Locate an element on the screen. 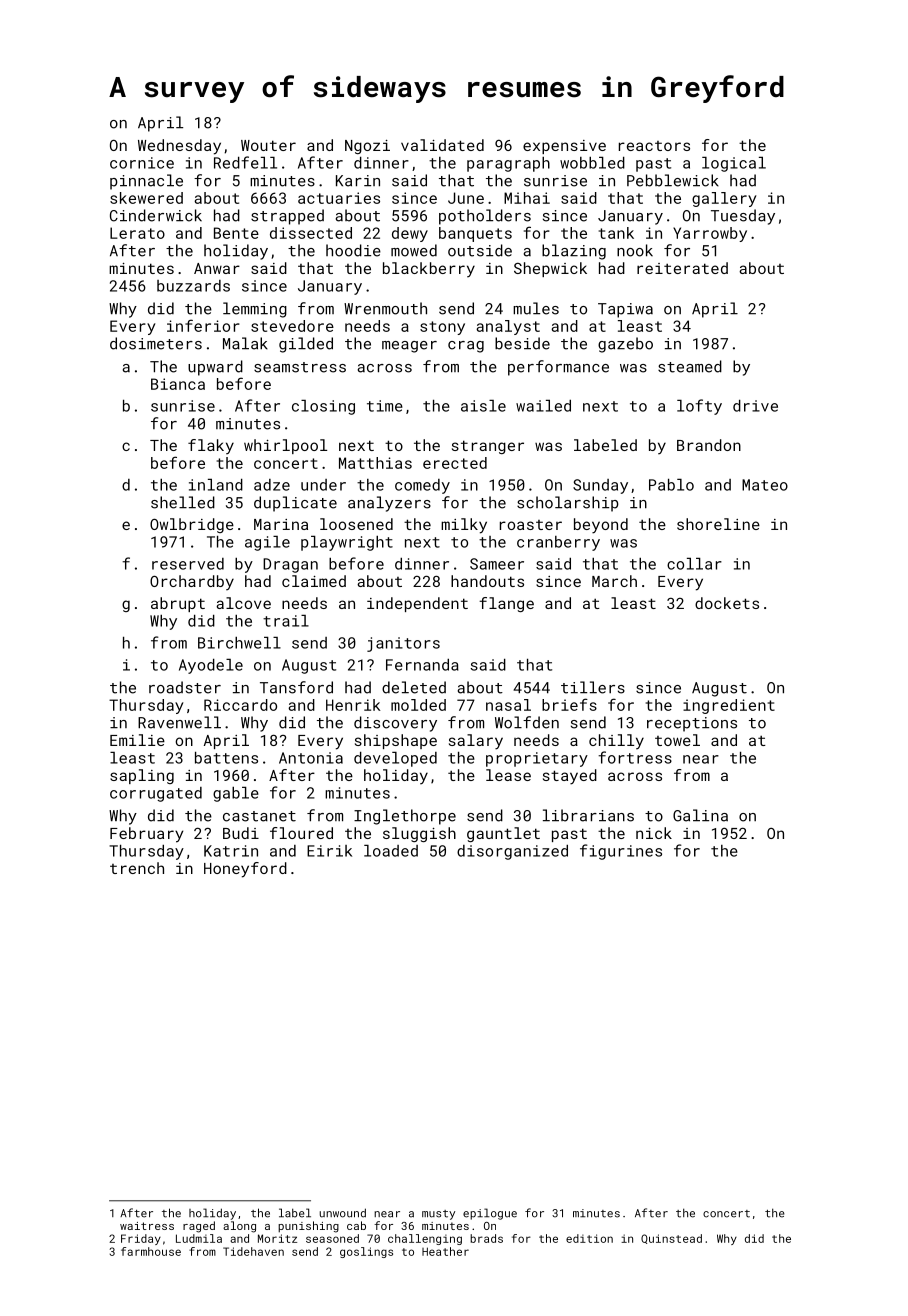 The width and height of the screenshot is (908, 1316). abrupt is located at coordinates (178, 604).
